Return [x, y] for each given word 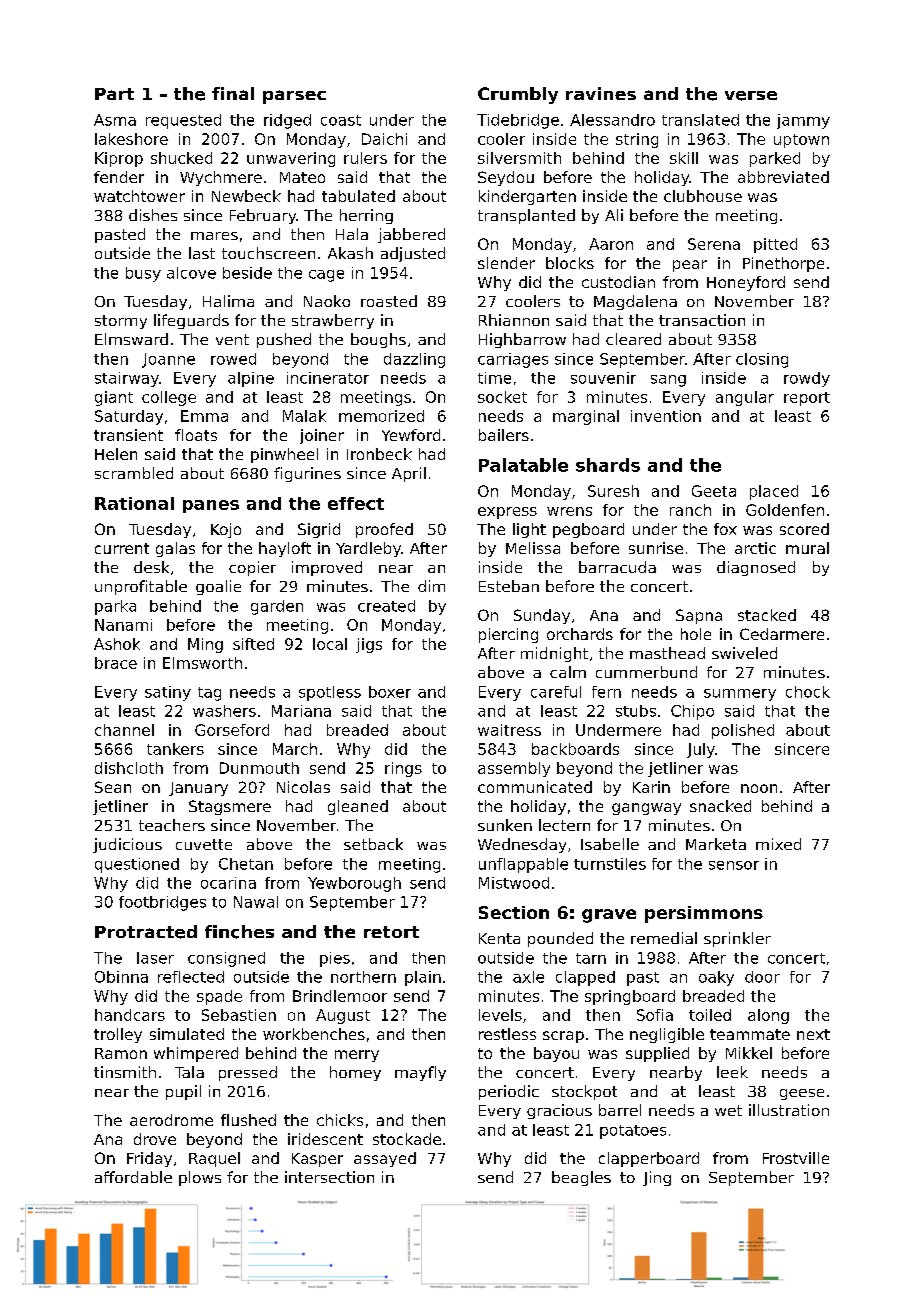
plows [200, 1178]
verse [751, 96]
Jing [657, 1178]
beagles [581, 1178]
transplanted [526, 216]
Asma [115, 120]
